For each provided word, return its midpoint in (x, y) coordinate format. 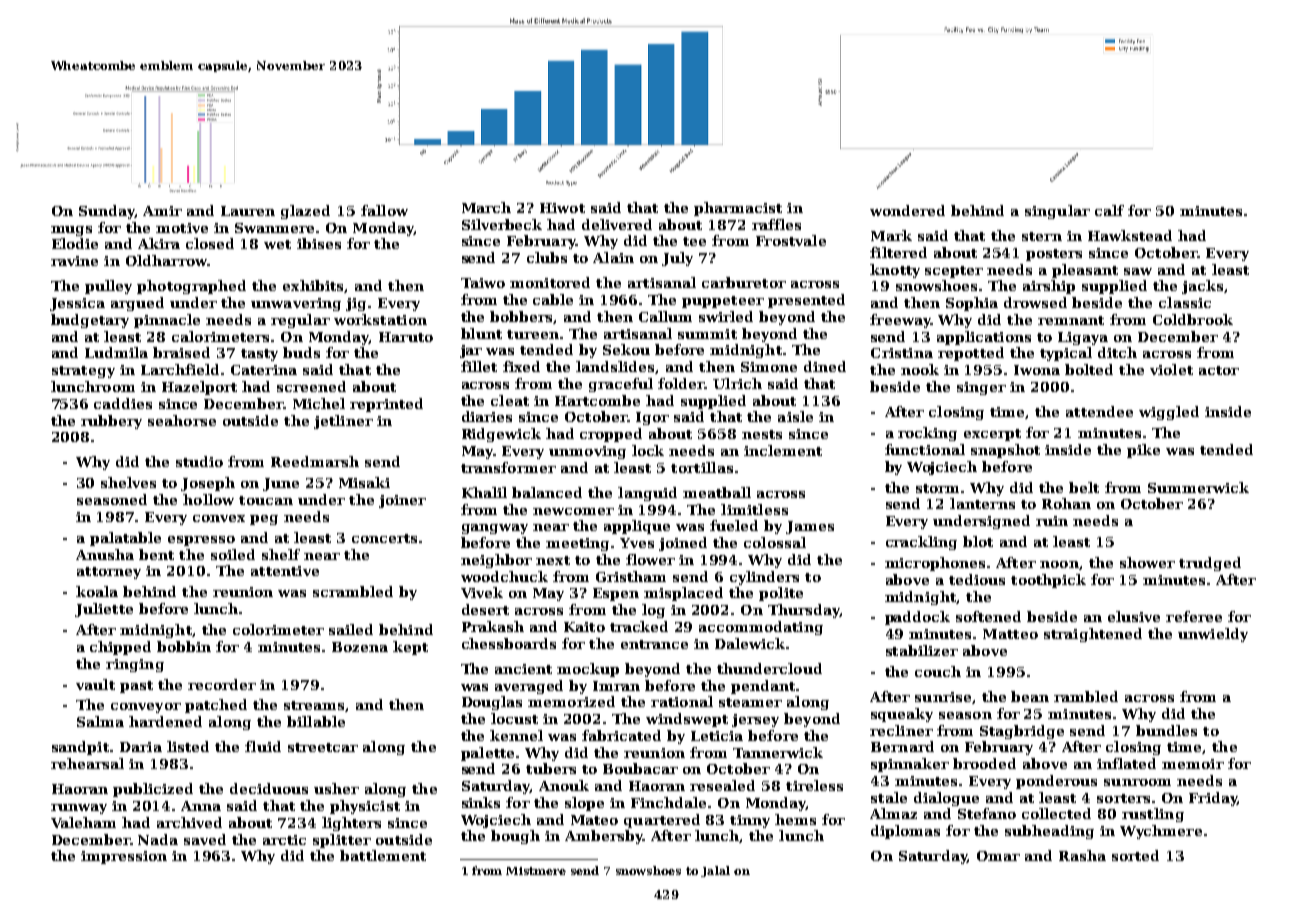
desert (485, 609)
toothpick (1048, 581)
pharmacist (738, 209)
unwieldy (1213, 635)
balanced (547, 492)
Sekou (626, 349)
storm (937, 488)
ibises (319, 243)
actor (1219, 370)
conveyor (146, 708)
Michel (319, 403)
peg (264, 520)
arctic (284, 840)
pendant (763, 687)
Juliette (104, 610)
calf (1109, 210)
